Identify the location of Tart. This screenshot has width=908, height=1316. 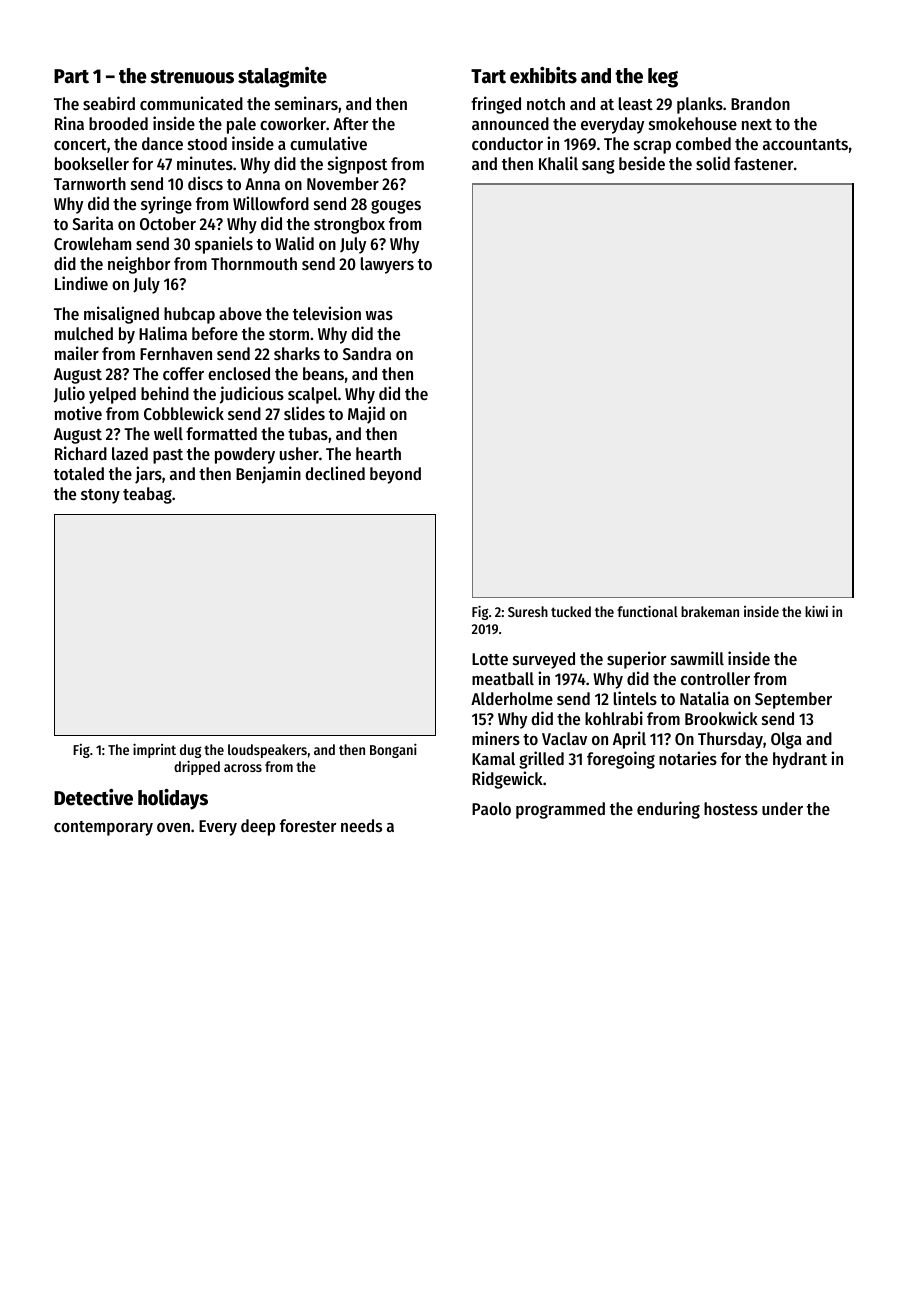
(488, 76).
